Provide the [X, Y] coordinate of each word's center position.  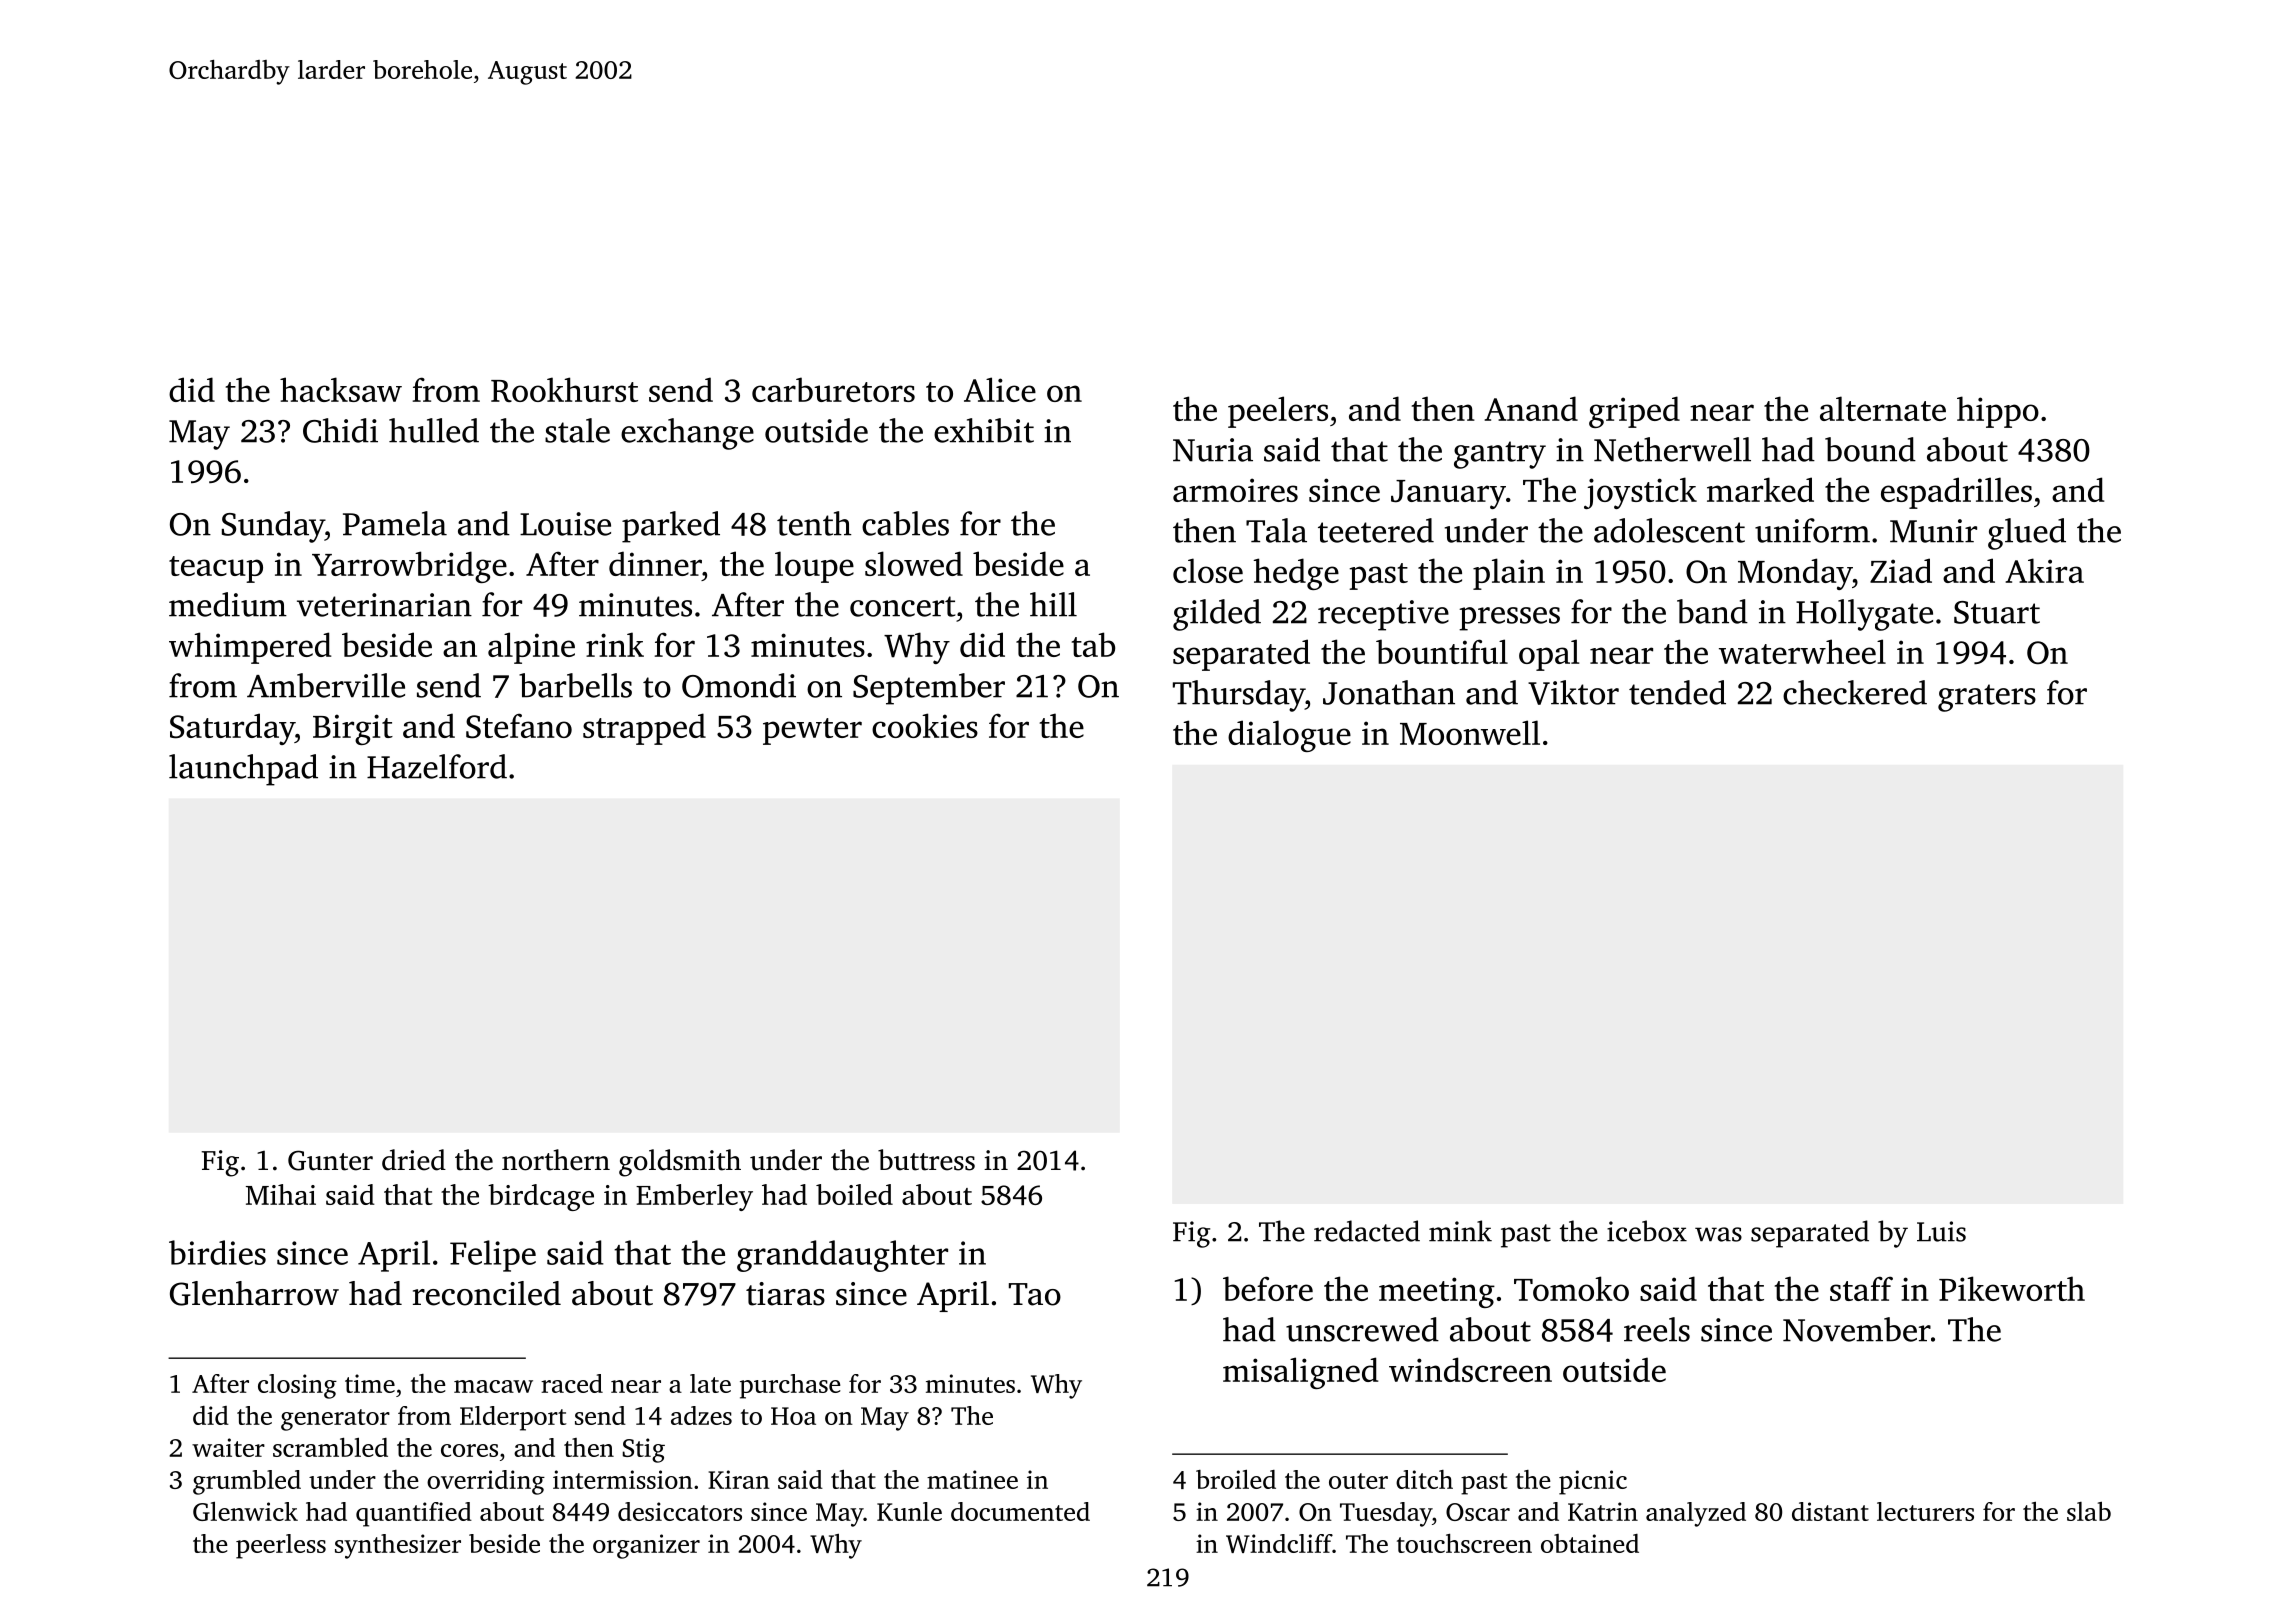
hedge [1296, 574]
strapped [644, 729]
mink [1460, 1231]
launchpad [243, 770]
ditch [1424, 1479]
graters [1987, 698]
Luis [1941, 1231]
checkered [1855, 692]
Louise [565, 524]
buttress [926, 1160]
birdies [217, 1252]
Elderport [513, 1418]
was [1718, 1234]
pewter [812, 731]
